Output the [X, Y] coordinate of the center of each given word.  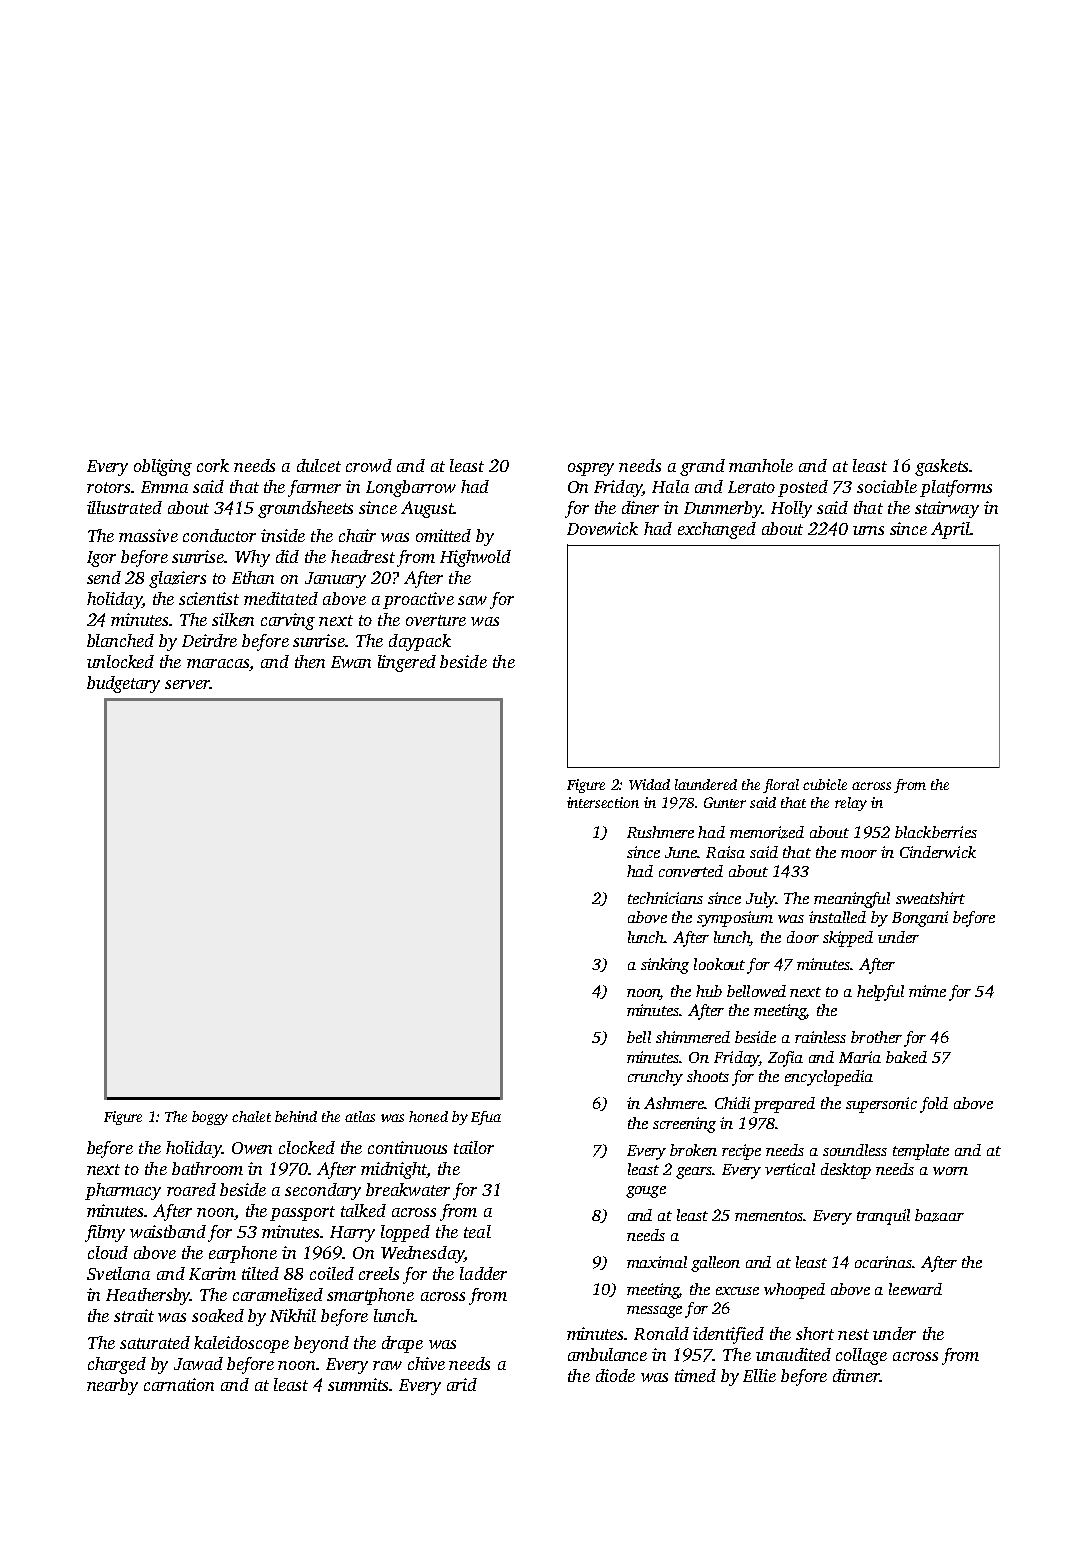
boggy [210, 1118]
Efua [486, 1118]
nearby [112, 1386]
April [950, 530]
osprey [591, 469]
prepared [784, 1105]
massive [148, 535]
